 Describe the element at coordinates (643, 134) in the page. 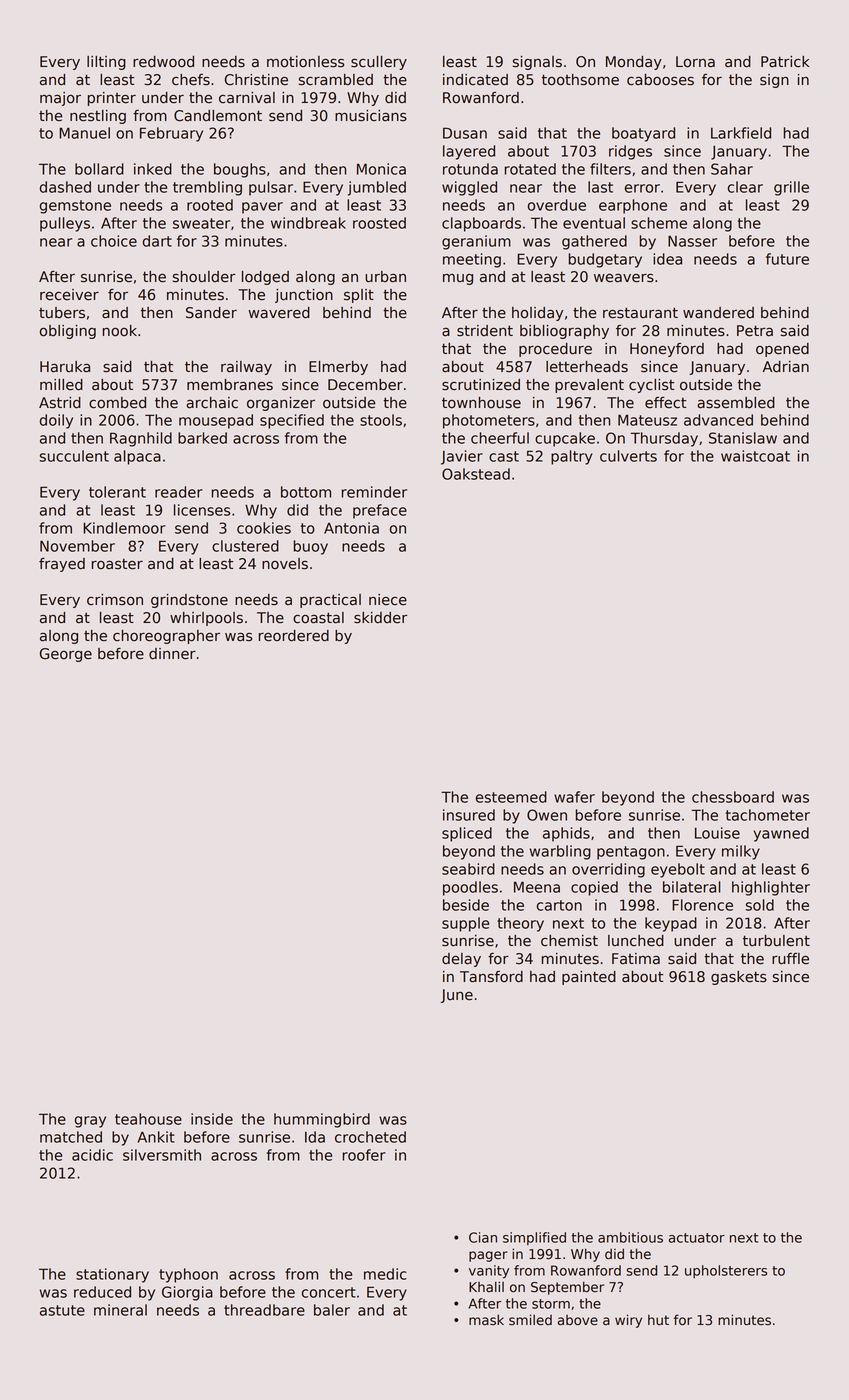

I see `boatyard` at that location.
